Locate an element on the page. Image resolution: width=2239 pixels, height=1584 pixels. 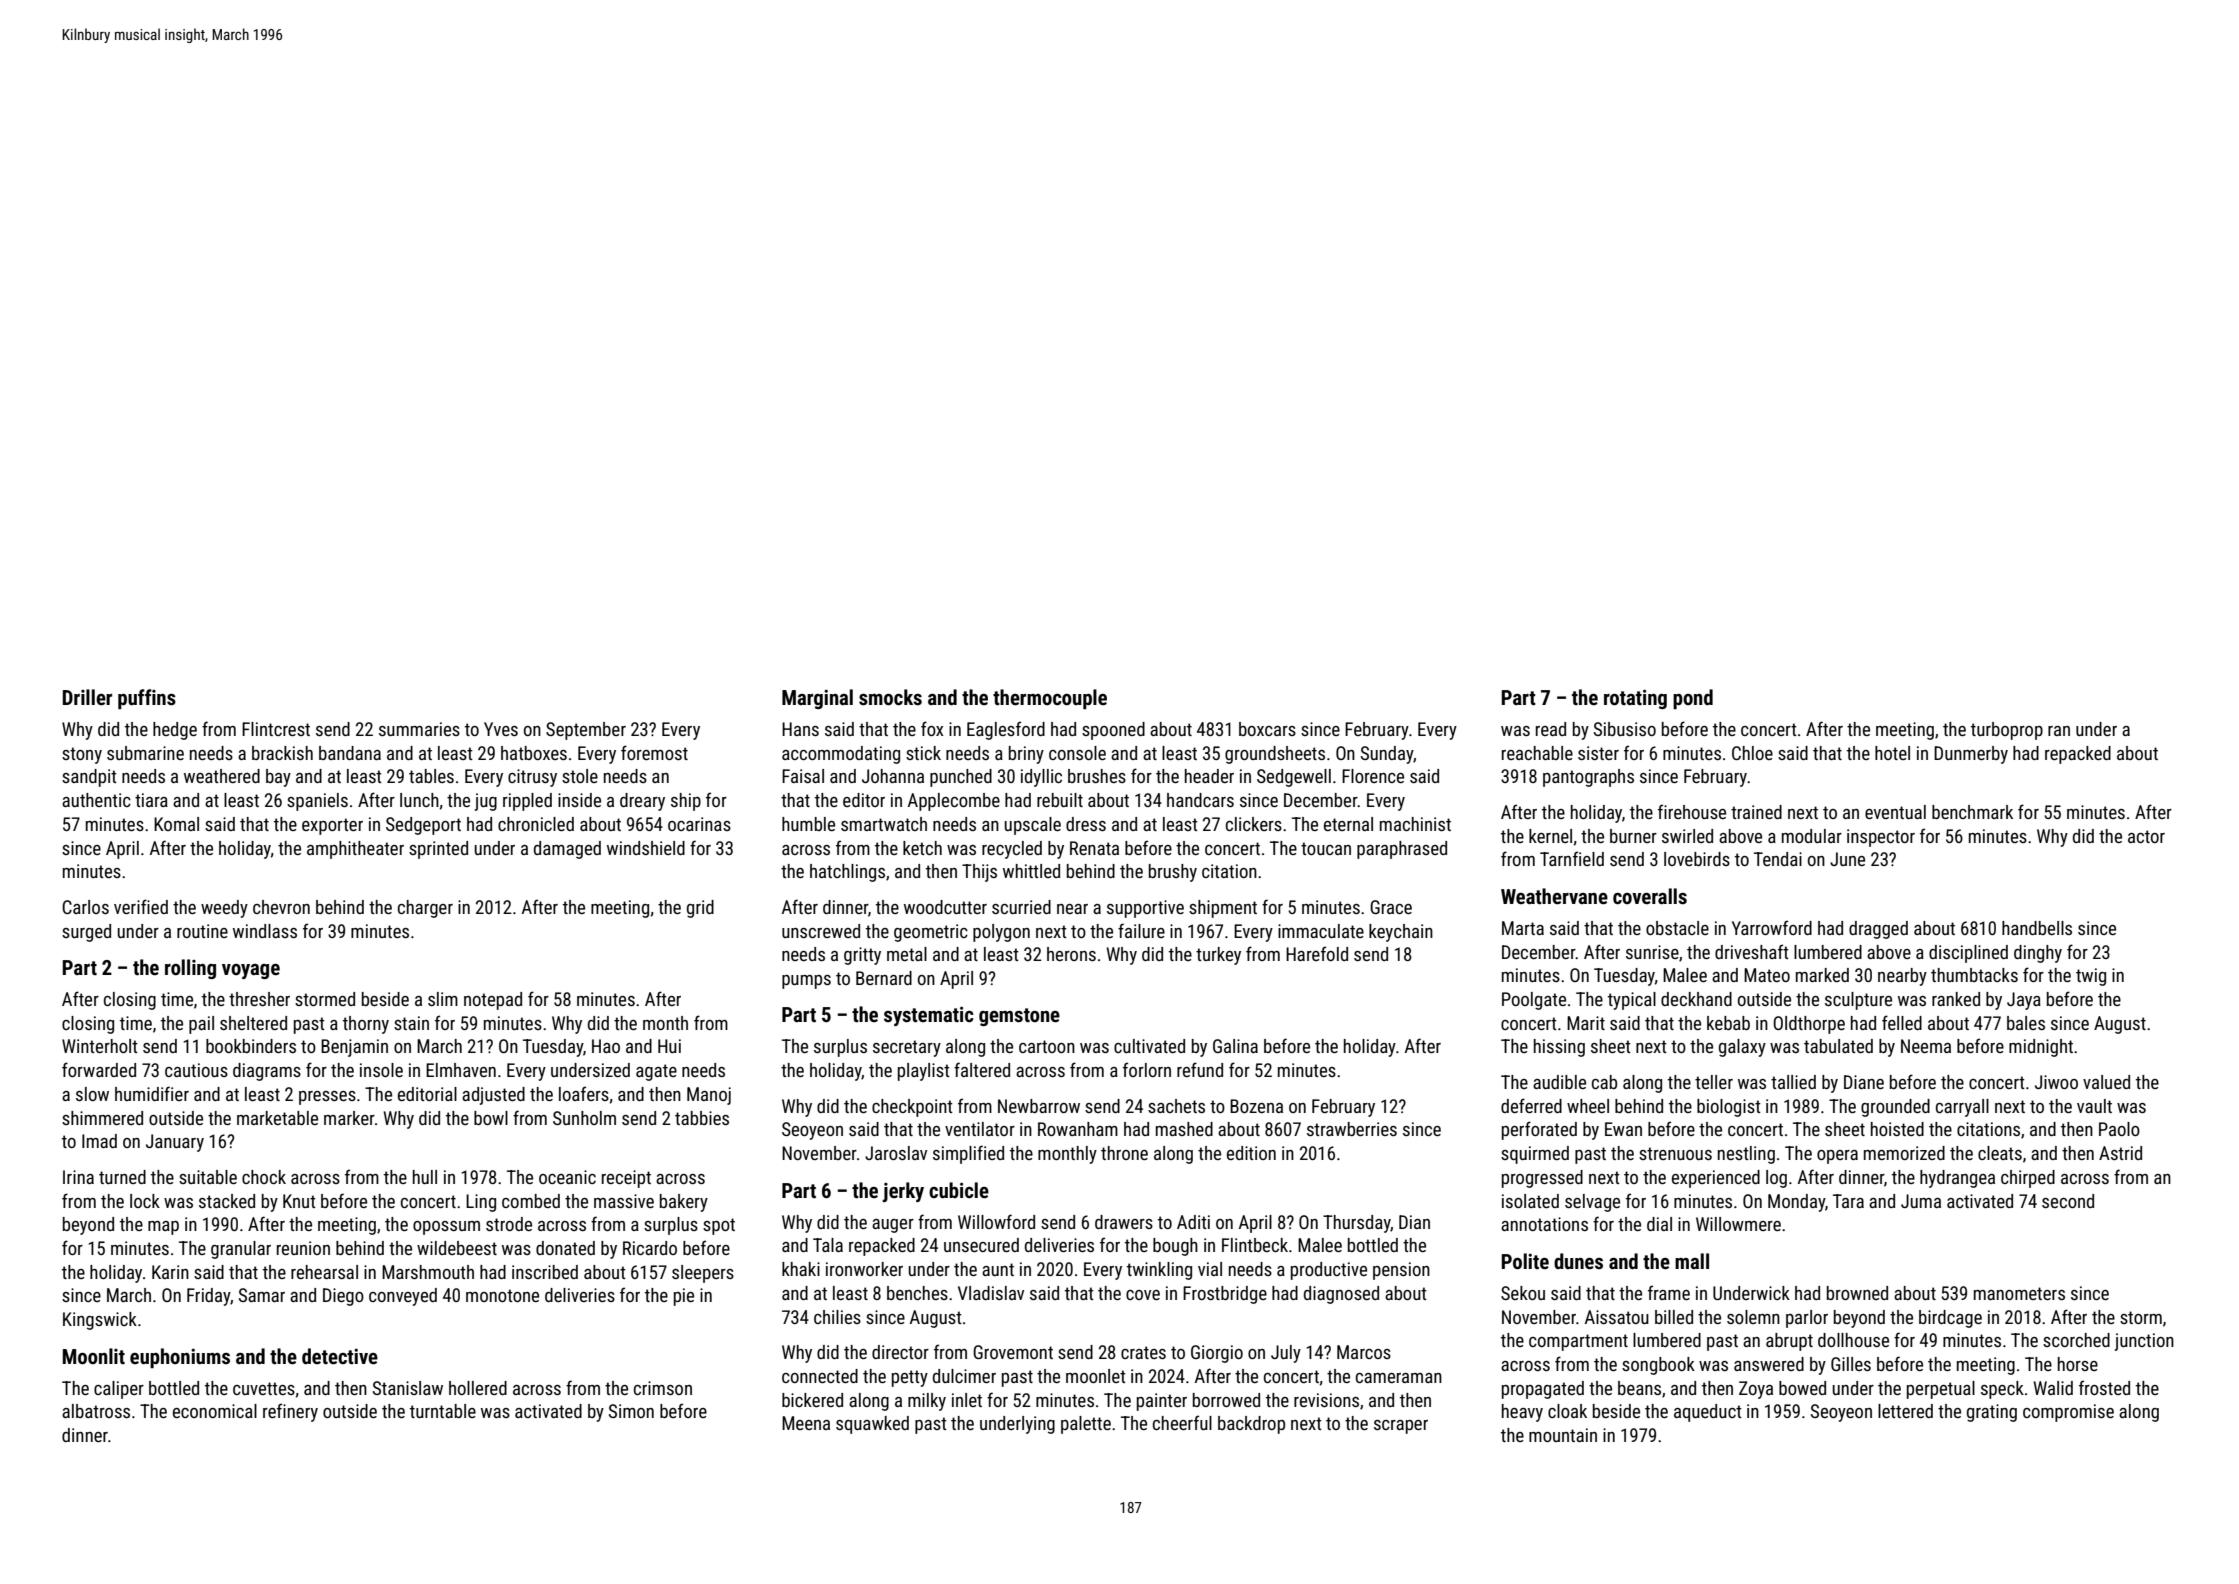
pond is located at coordinates (1693, 699).
